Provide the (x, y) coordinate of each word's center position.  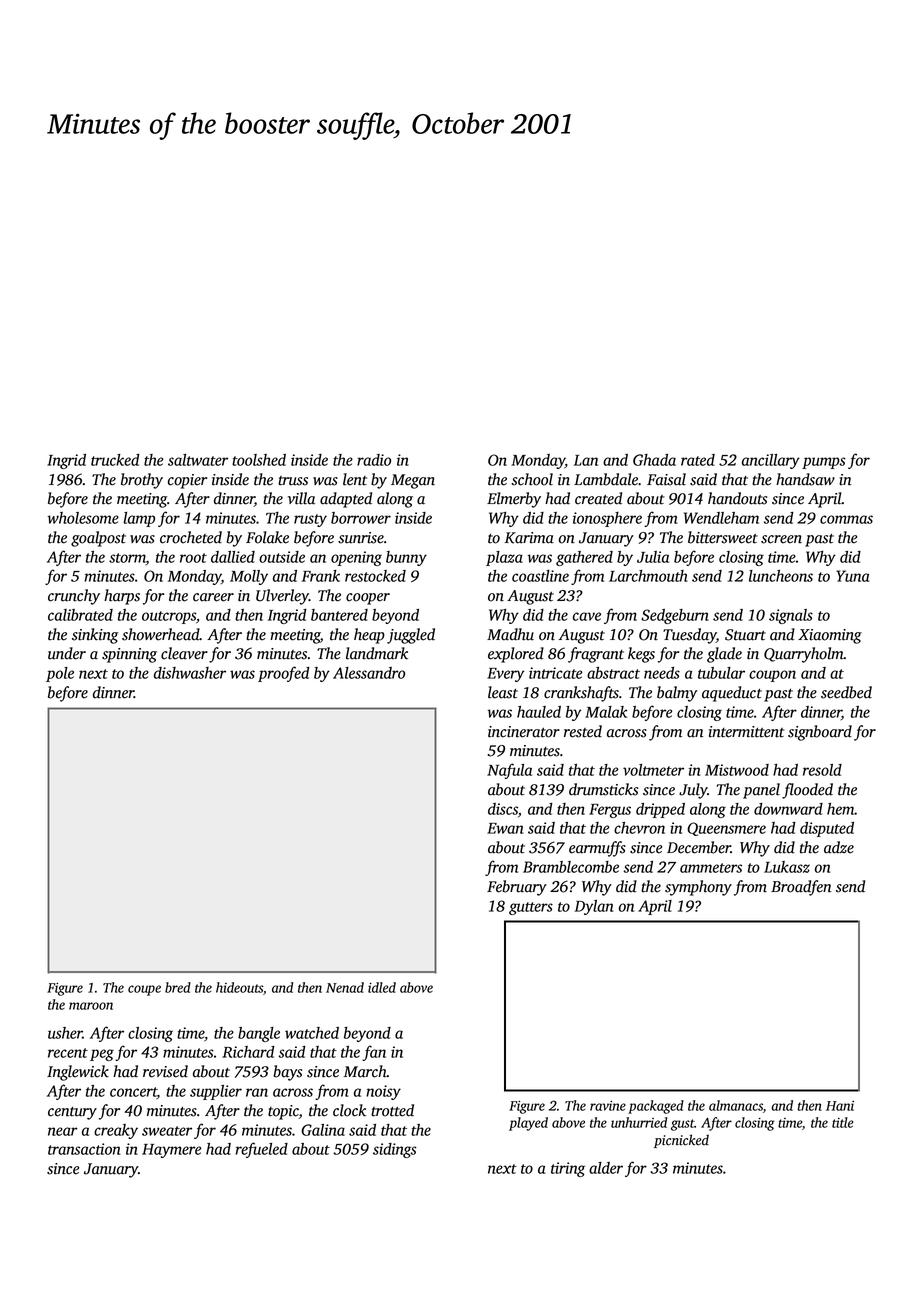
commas (846, 519)
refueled (261, 1150)
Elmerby (514, 500)
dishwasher (190, 673)
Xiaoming (830, 636)
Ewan (505, 828)
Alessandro (369, 673)
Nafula (509, 771)
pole (60, 674)
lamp (139, 519)
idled (382, 987)
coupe (144, 990)
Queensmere (726, 829)
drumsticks (603, 789)
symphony (698, 888)
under (67, 653)
